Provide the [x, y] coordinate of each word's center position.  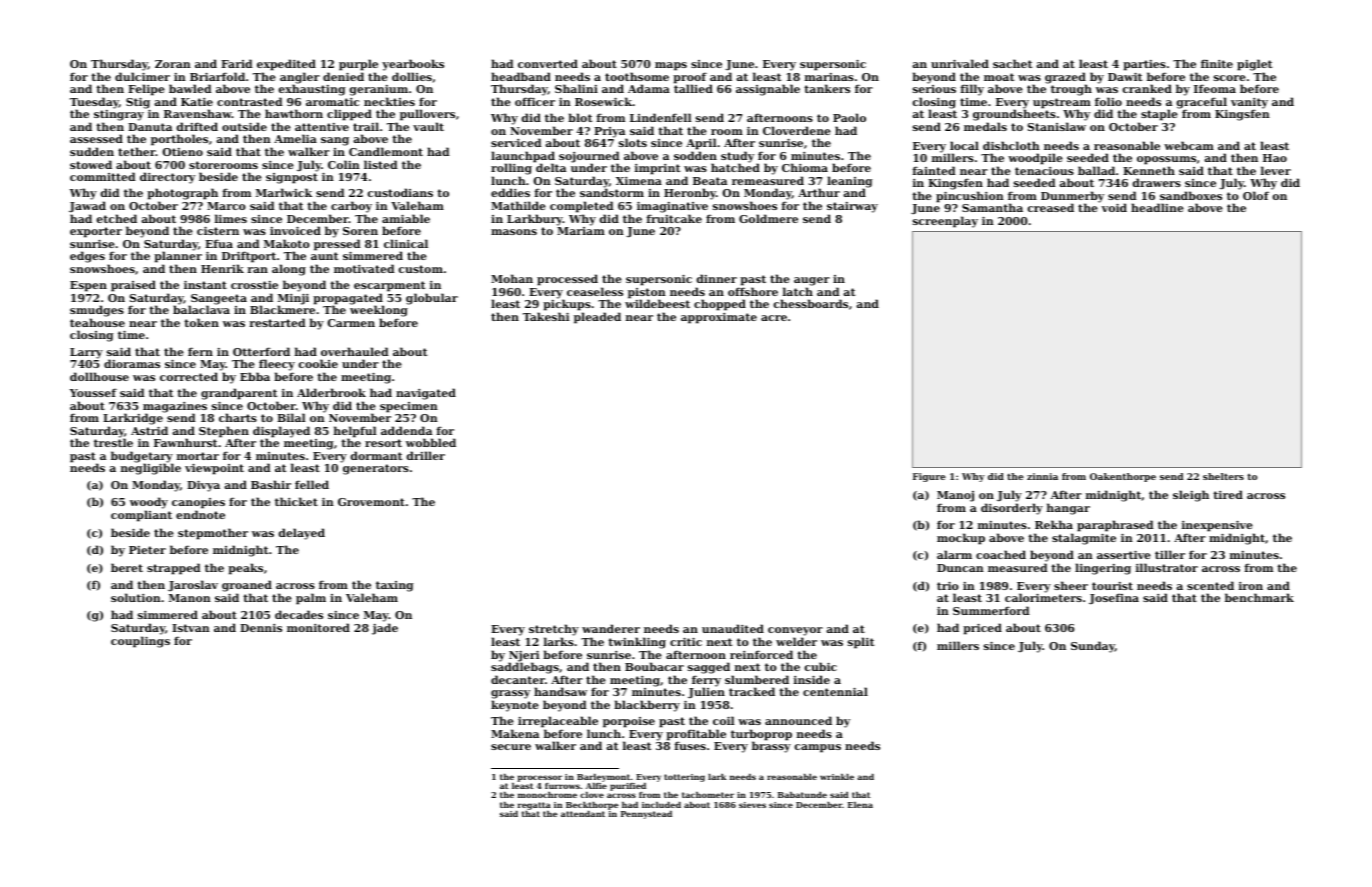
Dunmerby [1072, 197]
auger [812, 281]
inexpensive [1217, 526]
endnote [200, 514]
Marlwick [284, 192]
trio [948, 586]
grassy [510, 694]
